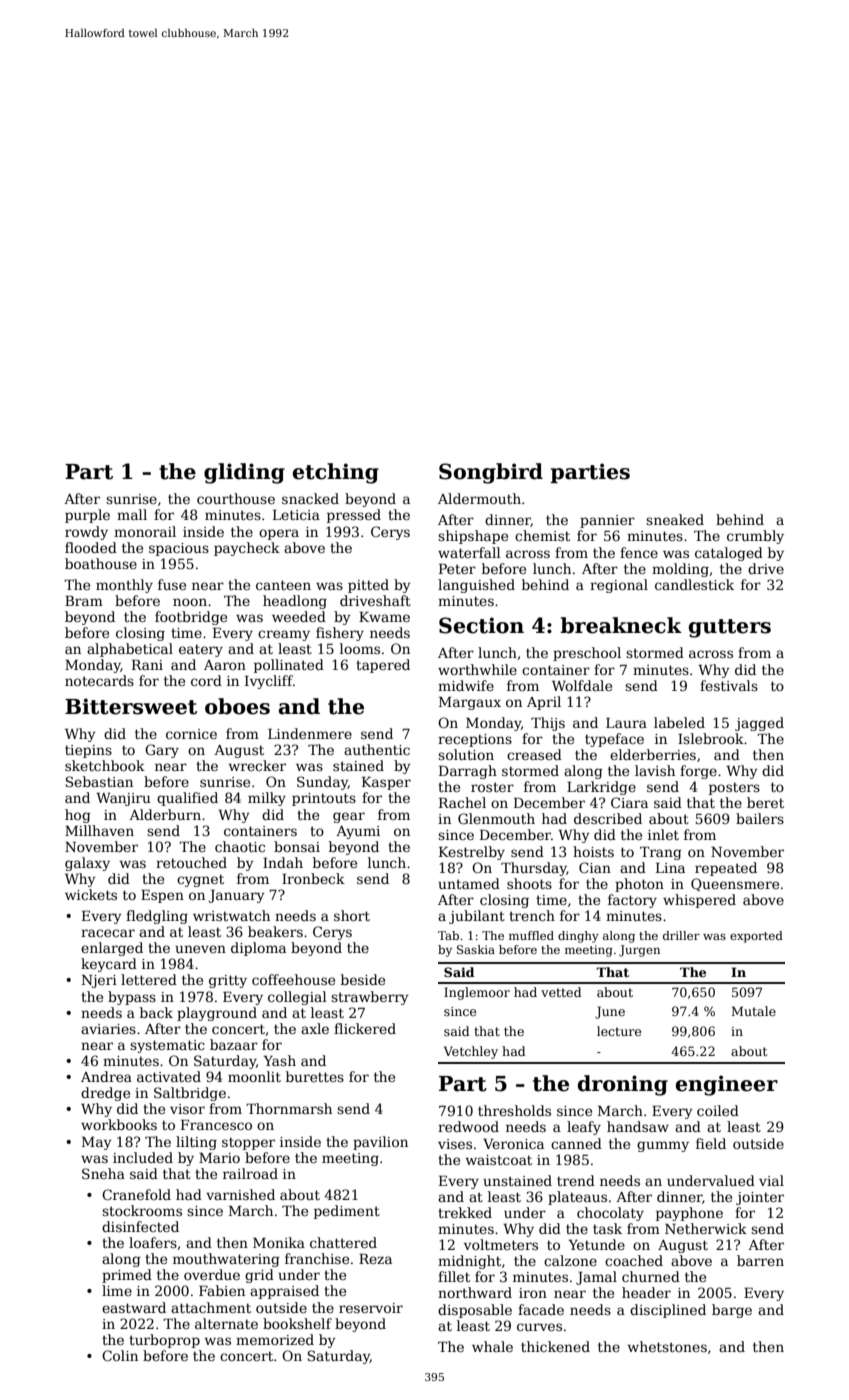  What do you see at coordinates (247, 549) in the document?
I see `paycheck` at bounding box center [247, 549].
